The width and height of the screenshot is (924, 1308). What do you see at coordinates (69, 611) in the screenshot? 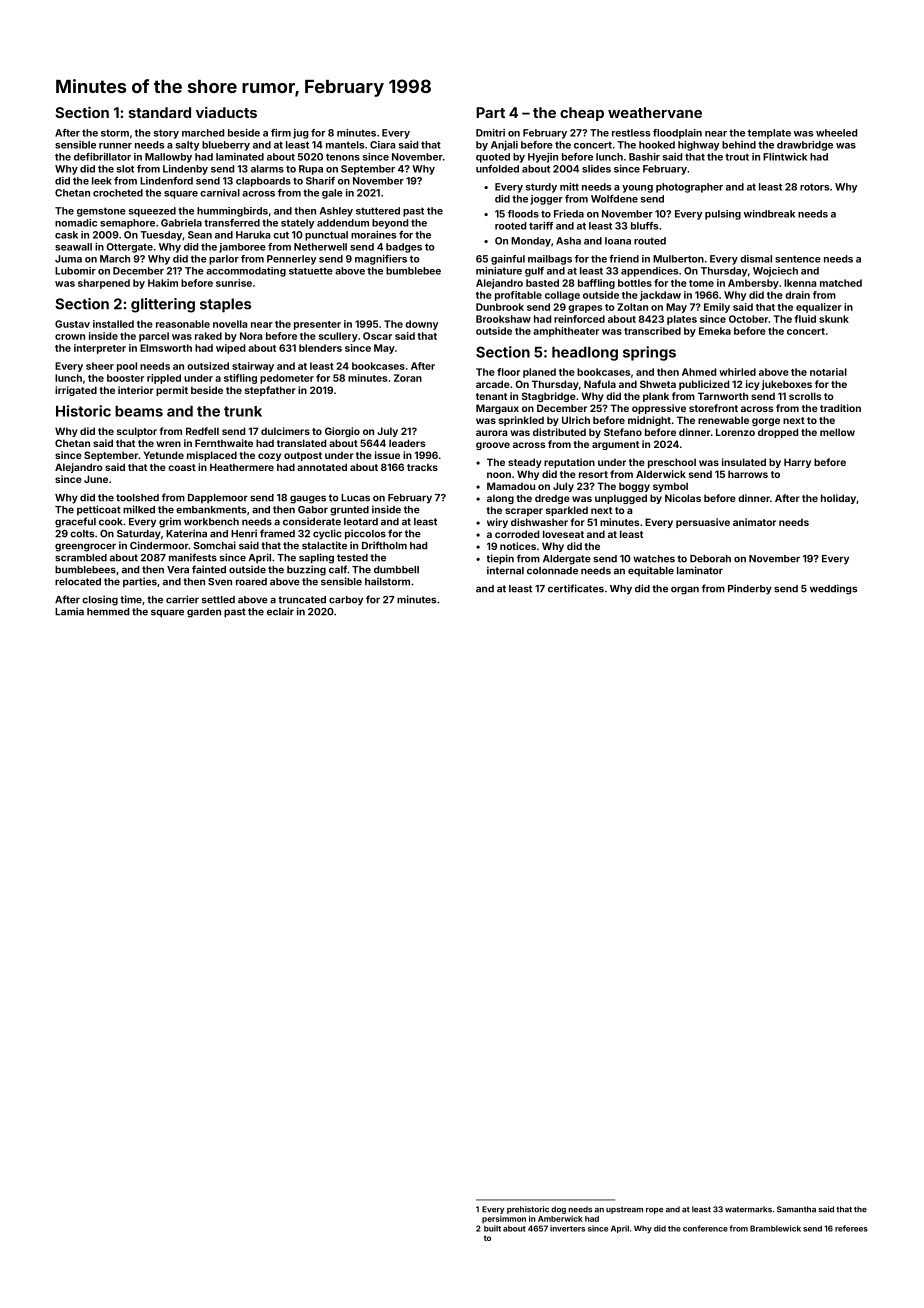
I see `Lamia` at bounding box center [69, 611].
